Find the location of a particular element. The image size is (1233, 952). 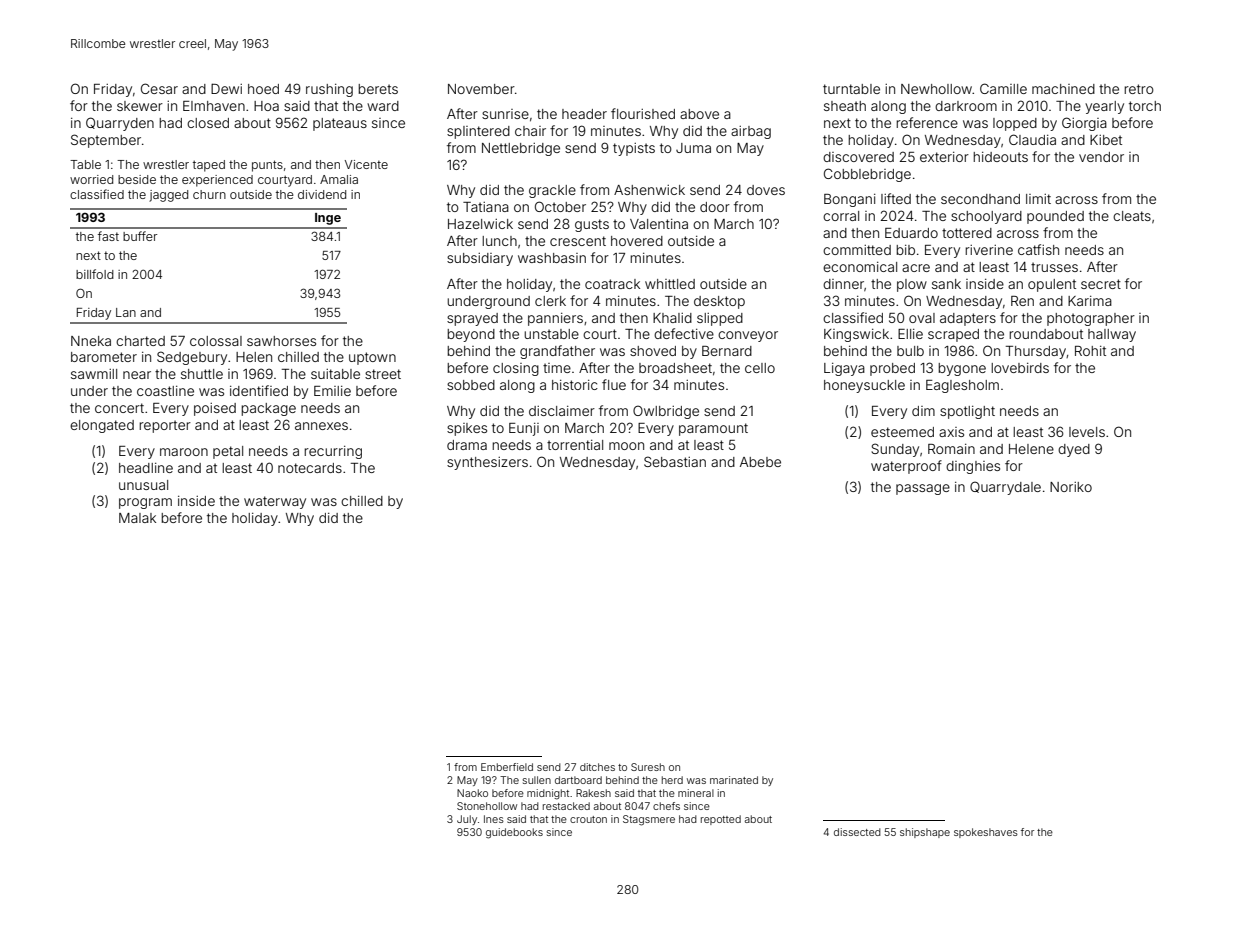

colossal is located at coordinates (216, 341).
